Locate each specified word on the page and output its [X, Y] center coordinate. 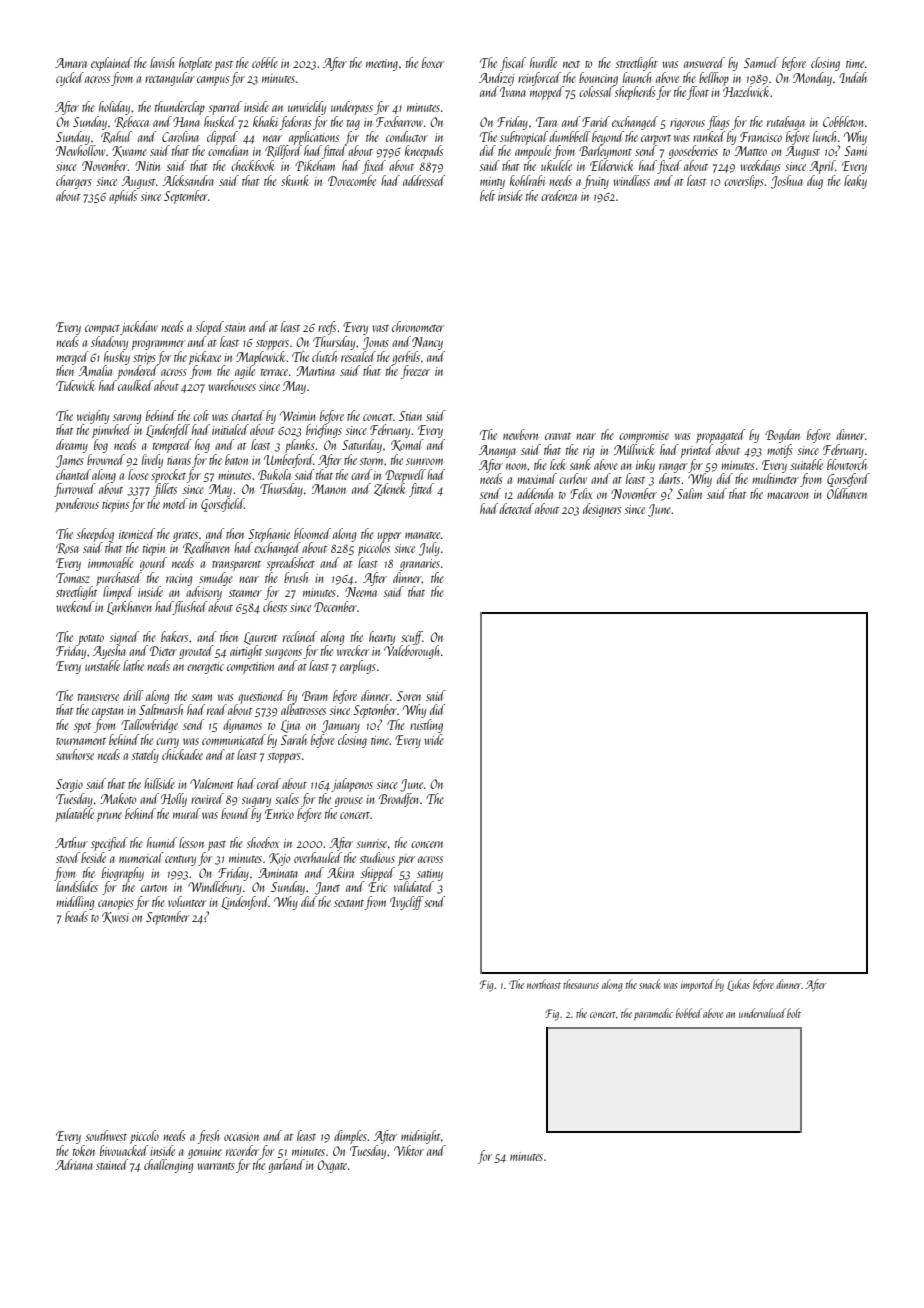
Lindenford [245, 903]
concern [427, 844]
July [429, 549]
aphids [123, 197]
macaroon [788, 495]
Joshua [787, 182]
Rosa [67, 548]
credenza [559, 195]
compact [102, 330]
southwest [106, 1135]
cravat [558, 436]
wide [434, 739]
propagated [720, 436]
